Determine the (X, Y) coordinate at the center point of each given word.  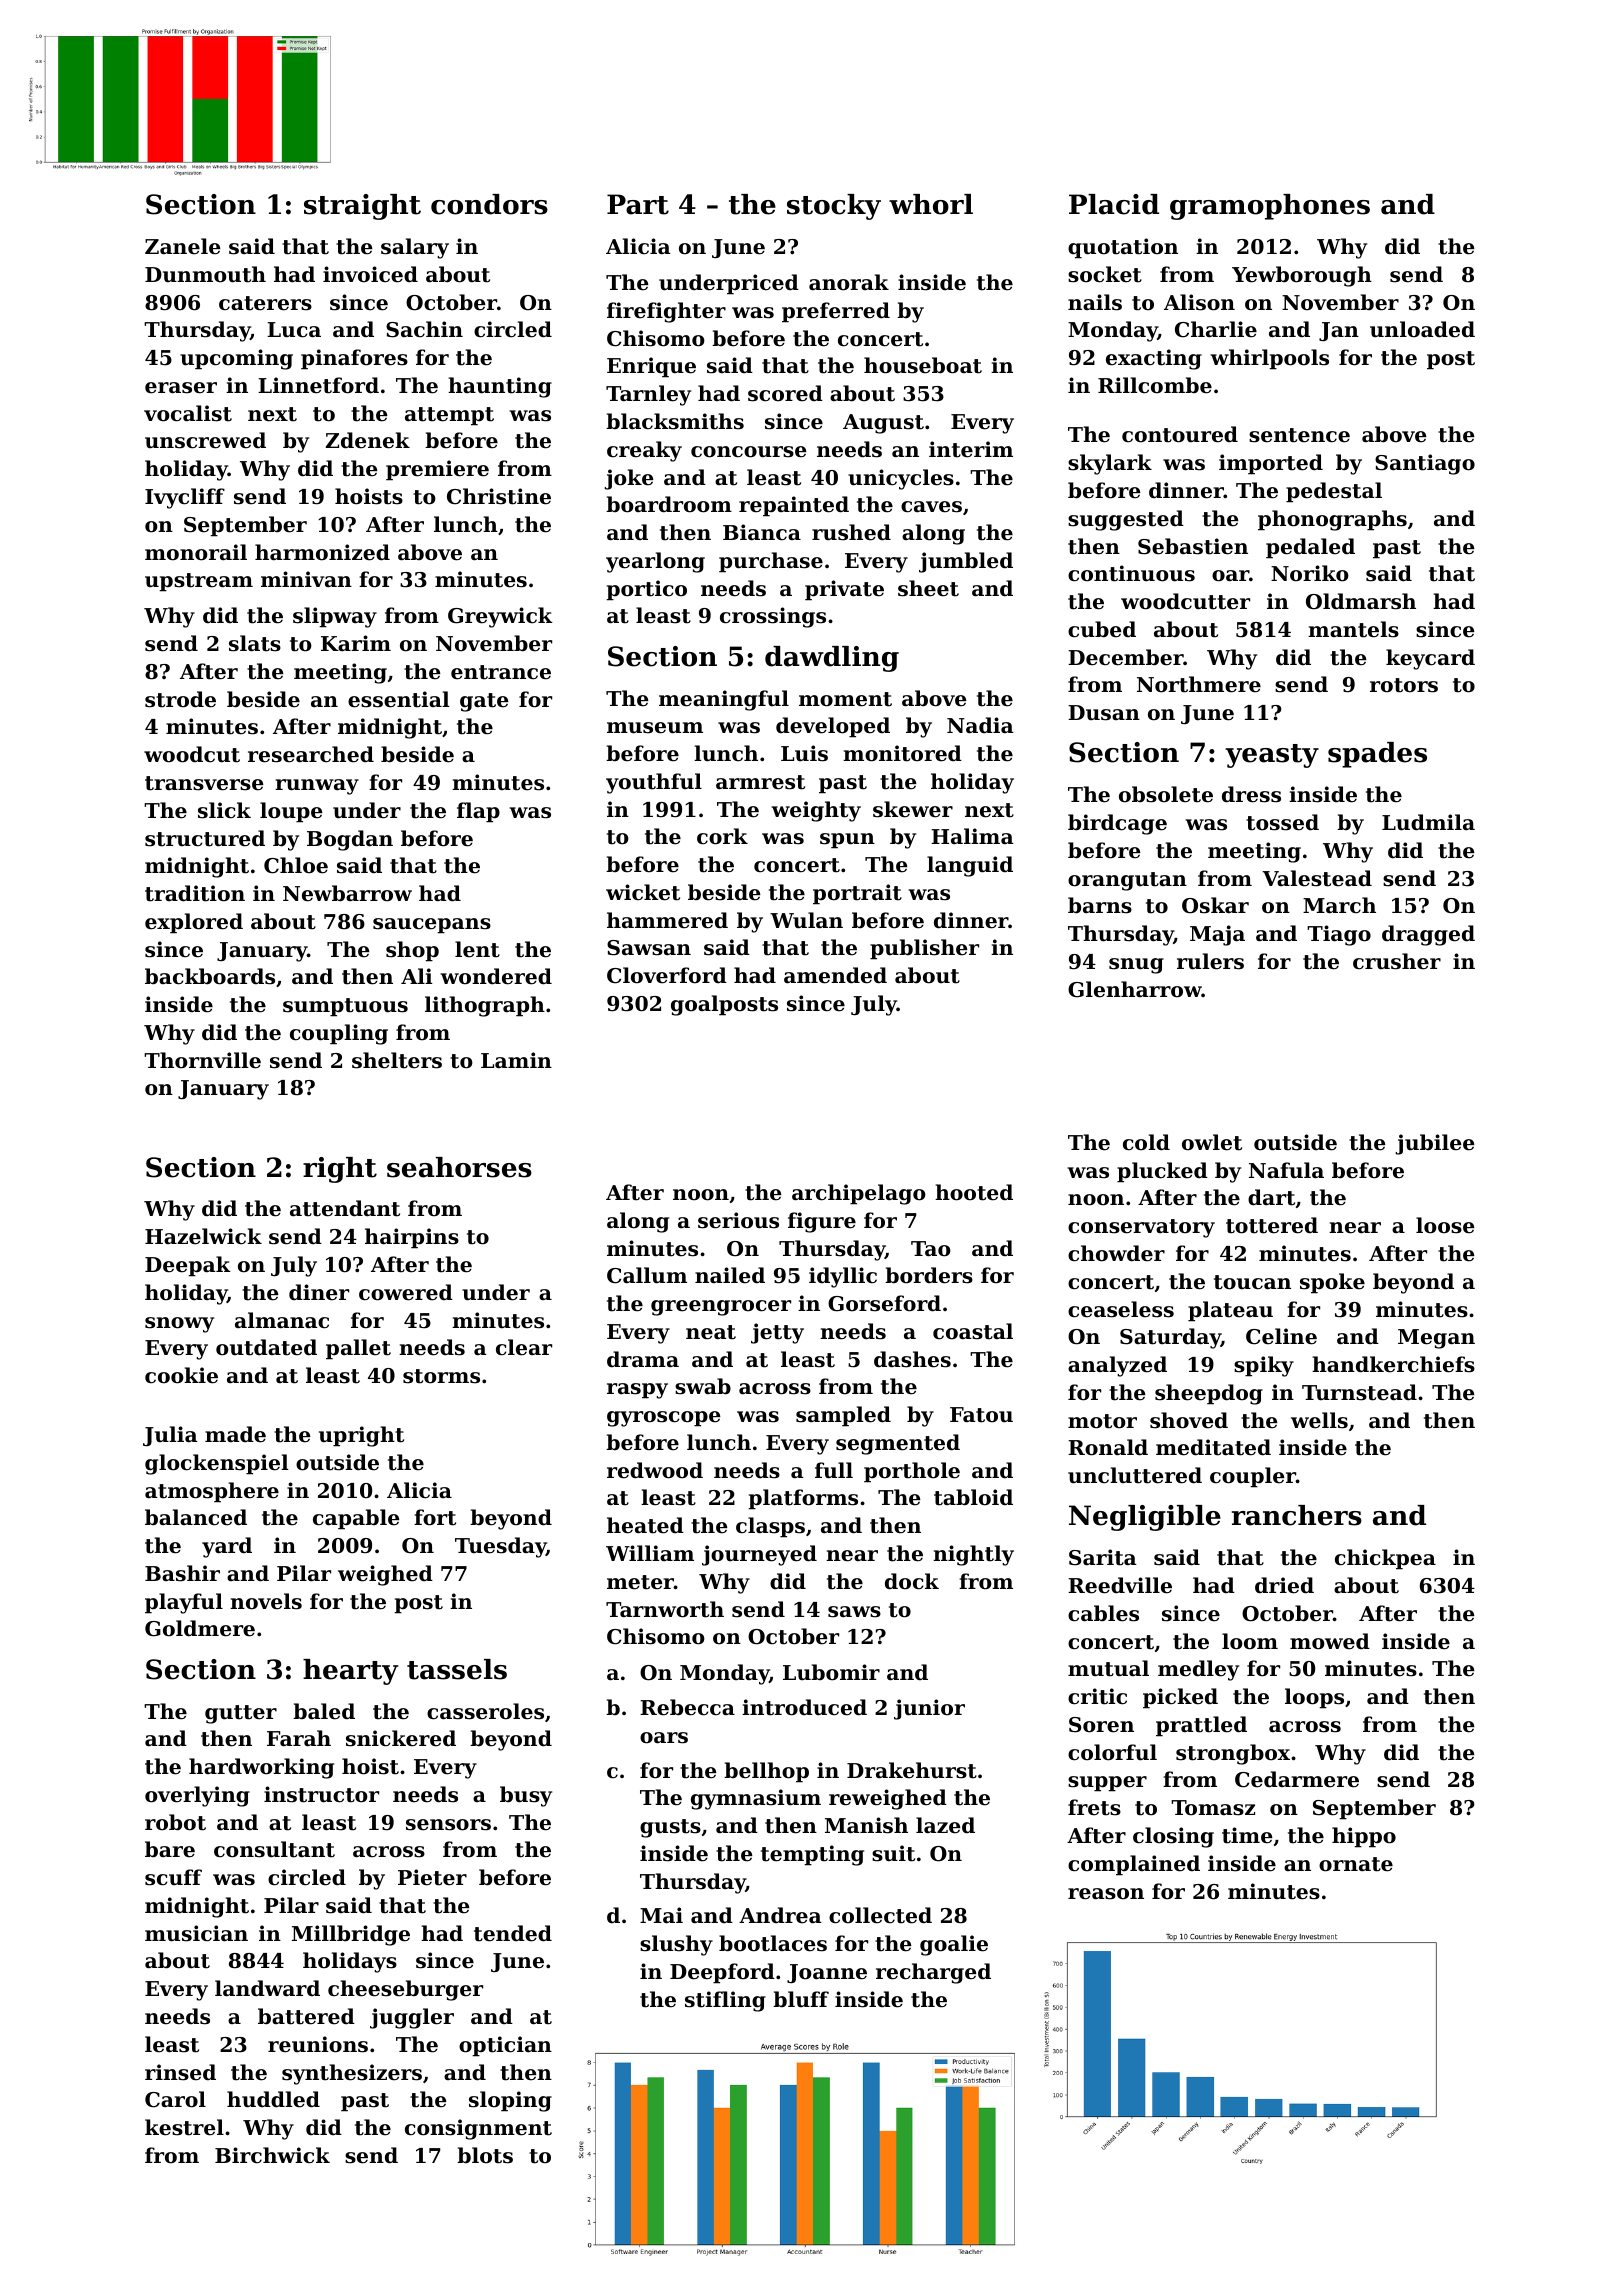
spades (1377, 755)
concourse (748, 452)
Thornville (202, 1060)
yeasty (1272, 756)
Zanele (182, 246)
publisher (924, 949)
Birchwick (272, 2155)
